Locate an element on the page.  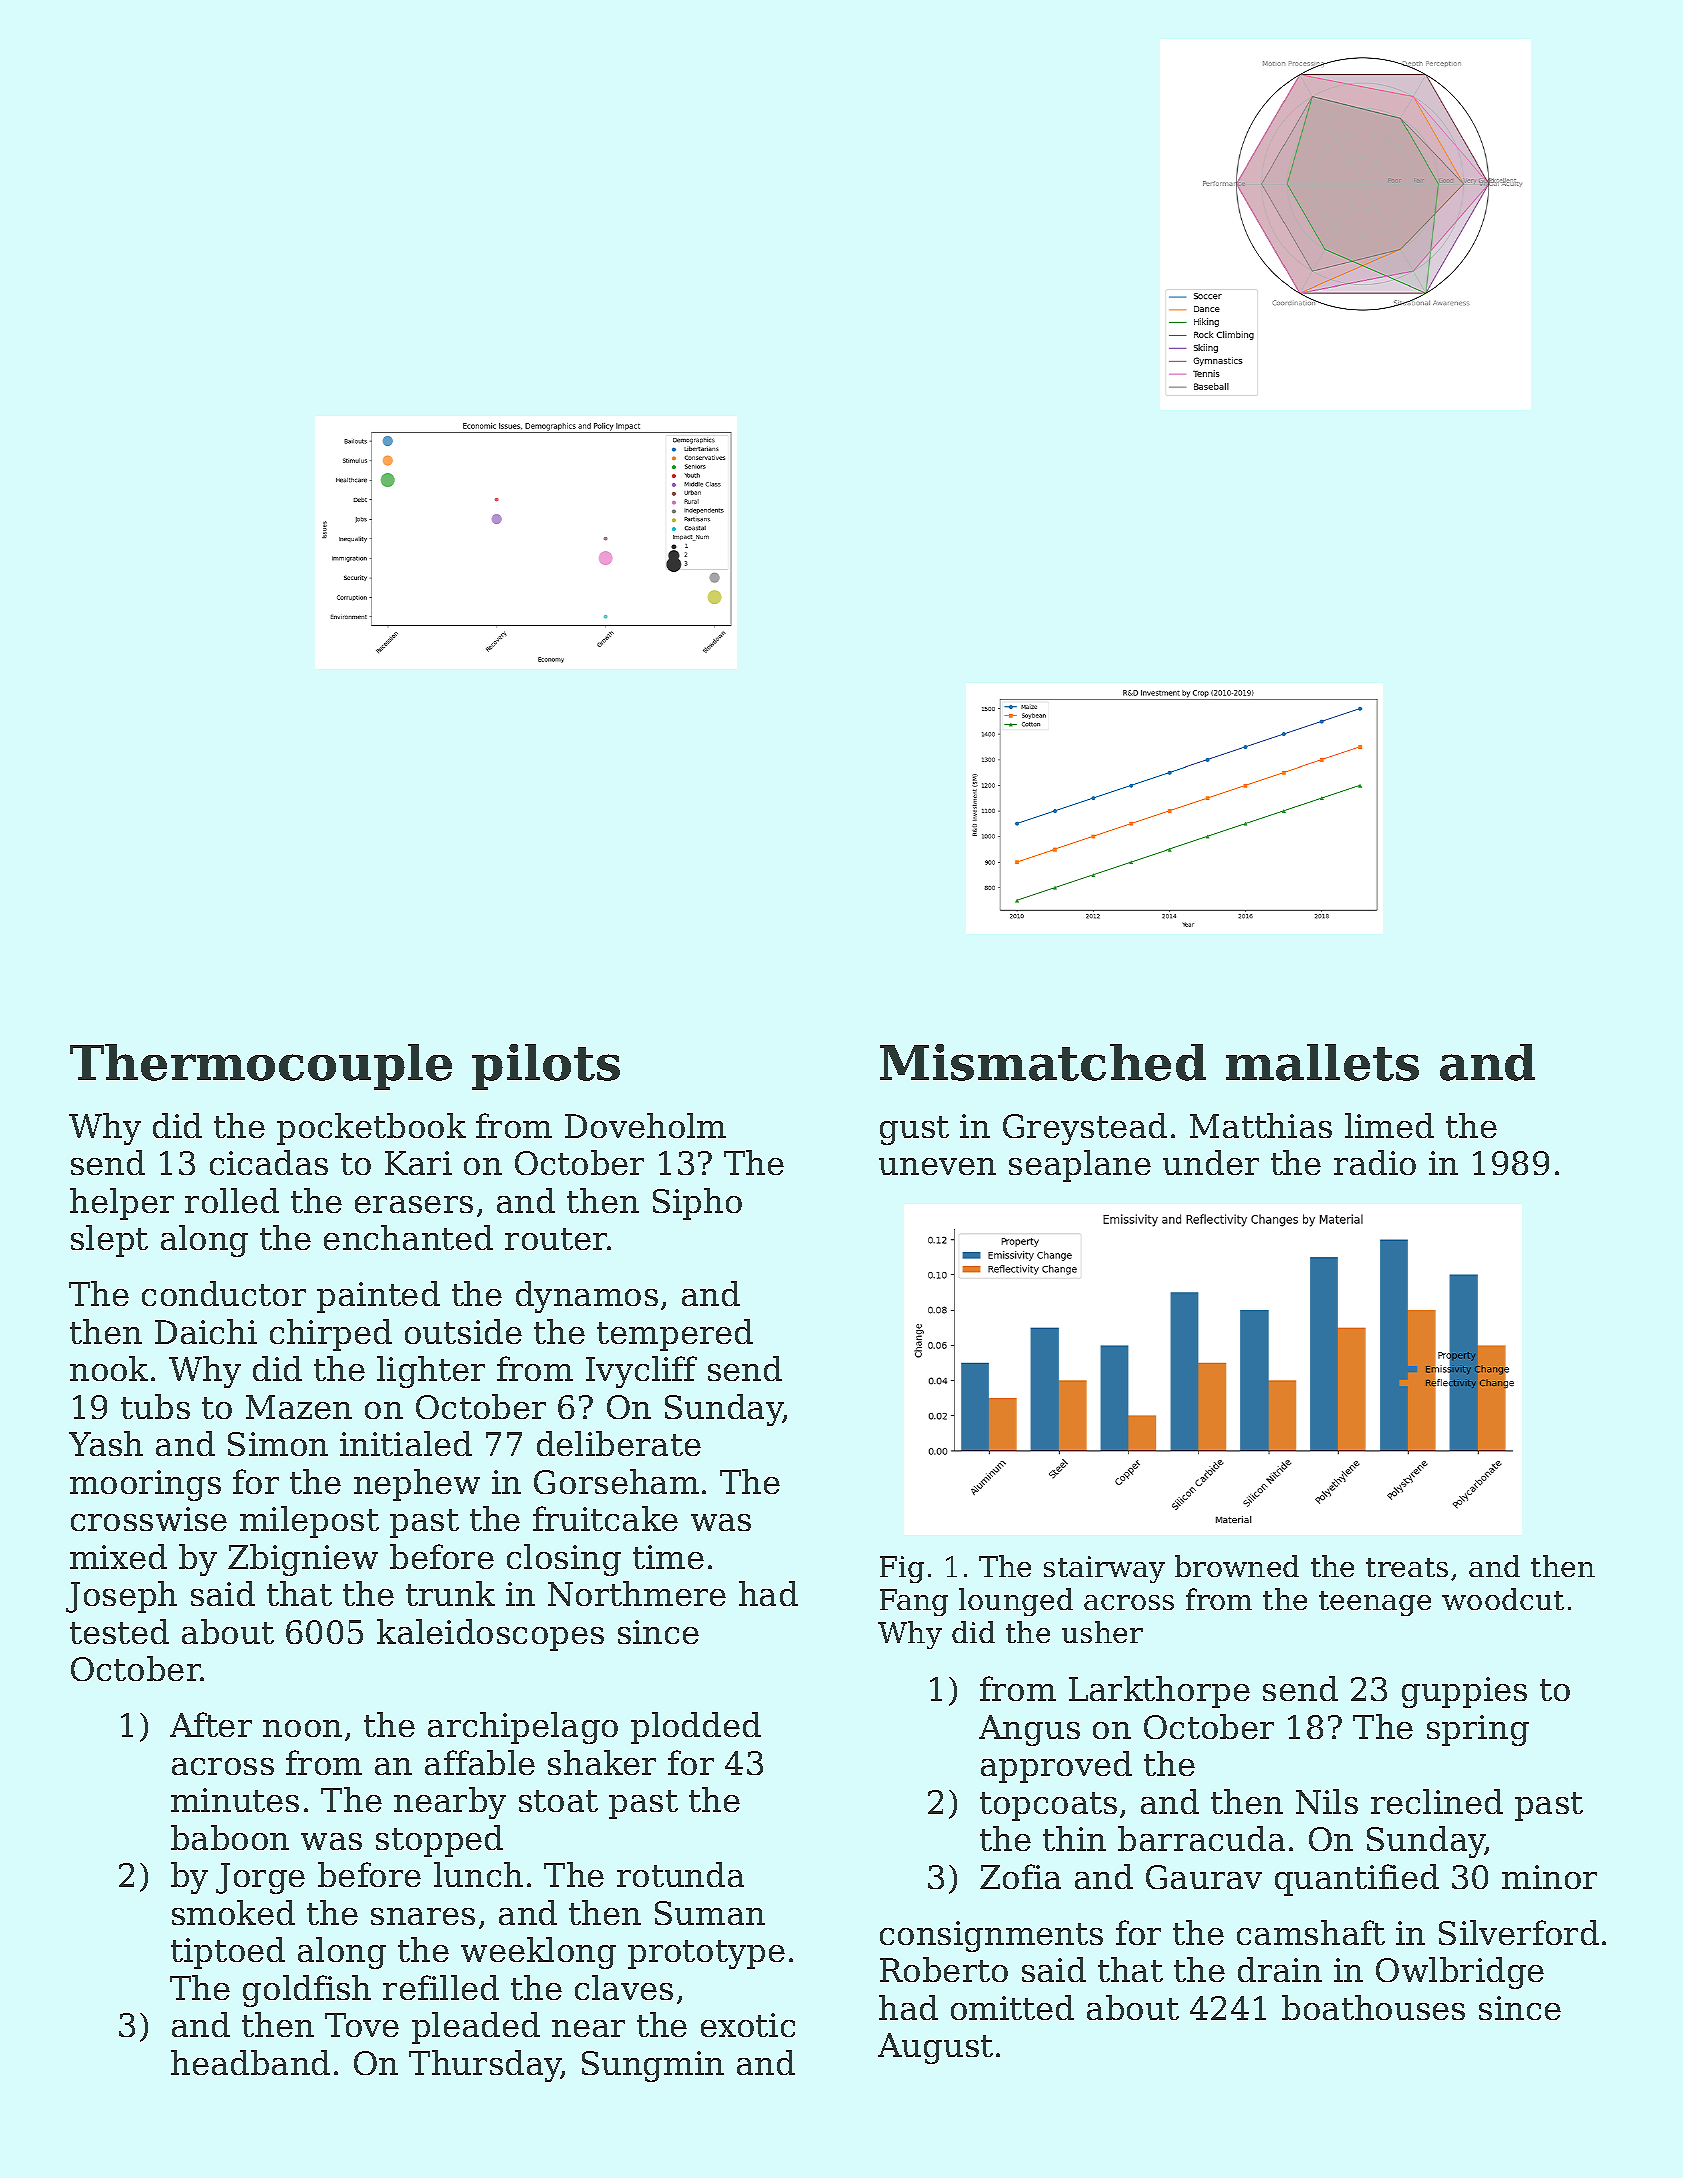
Angus is located at coordinates (1029, 1730).
